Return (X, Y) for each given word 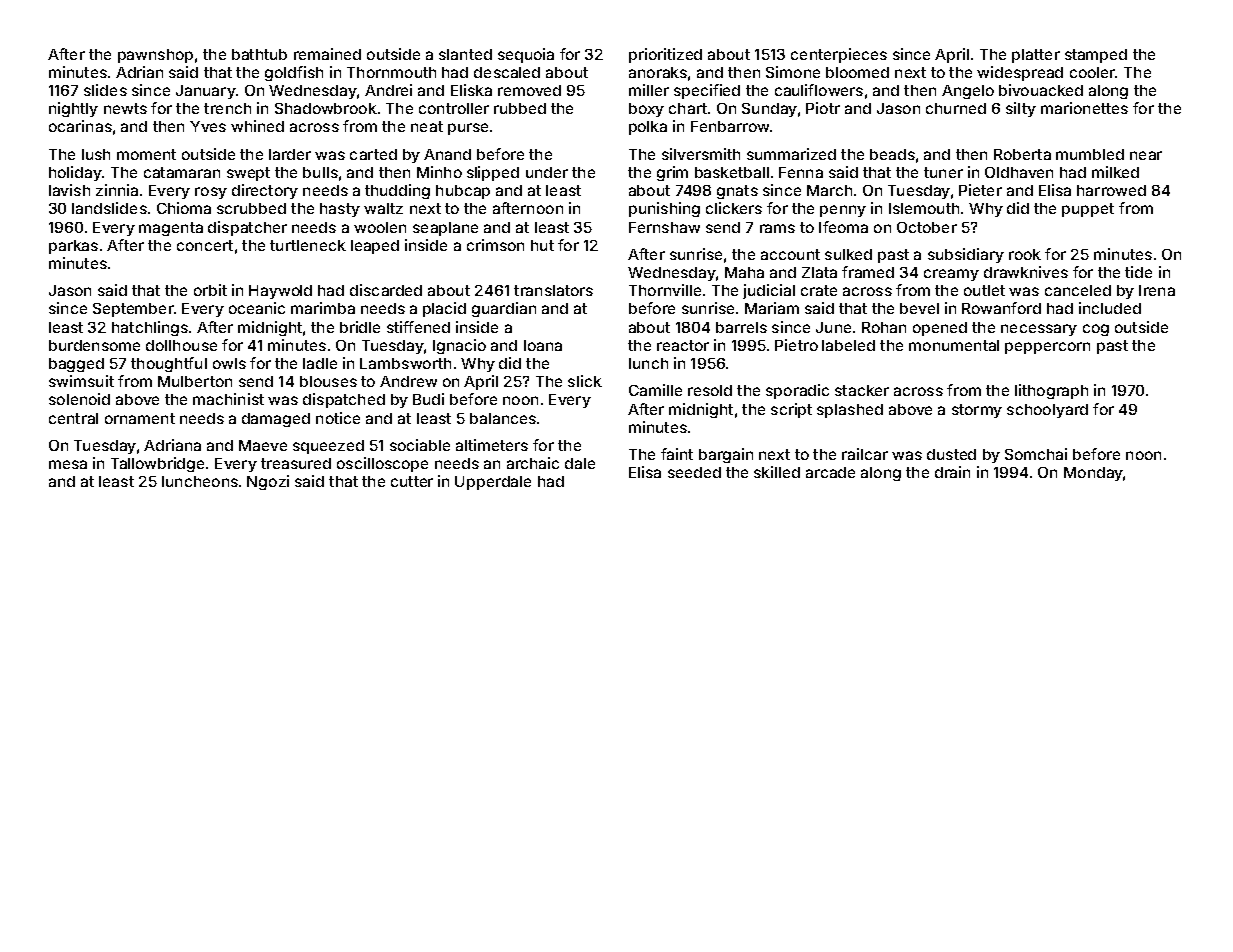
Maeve (263, 445)
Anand (447, 154)
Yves (208, 126)
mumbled (1090, 154)
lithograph (1051, 391)
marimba (323, 308)
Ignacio (459, 346)
